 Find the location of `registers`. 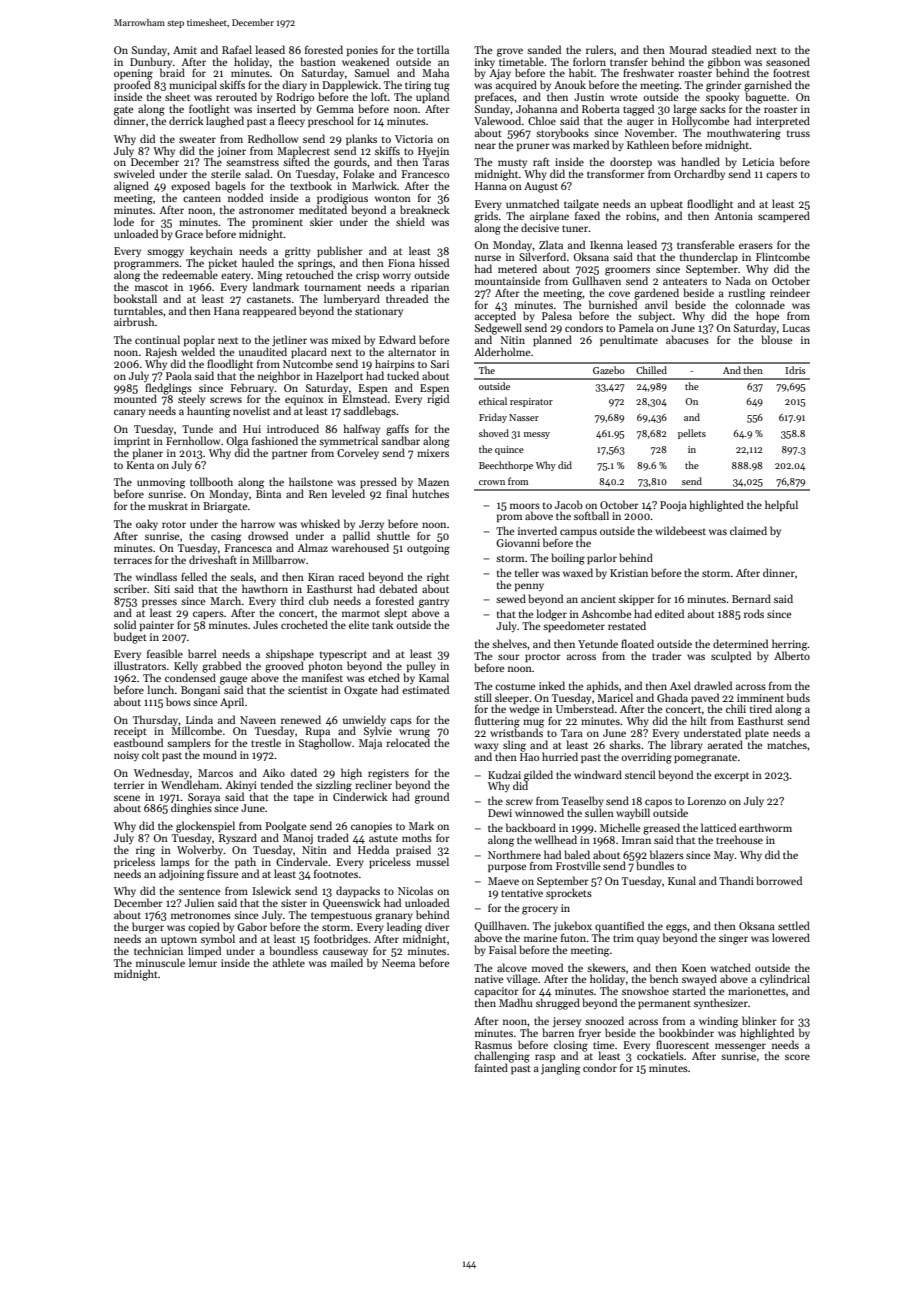

registers is located at coordinates (388, 774).
